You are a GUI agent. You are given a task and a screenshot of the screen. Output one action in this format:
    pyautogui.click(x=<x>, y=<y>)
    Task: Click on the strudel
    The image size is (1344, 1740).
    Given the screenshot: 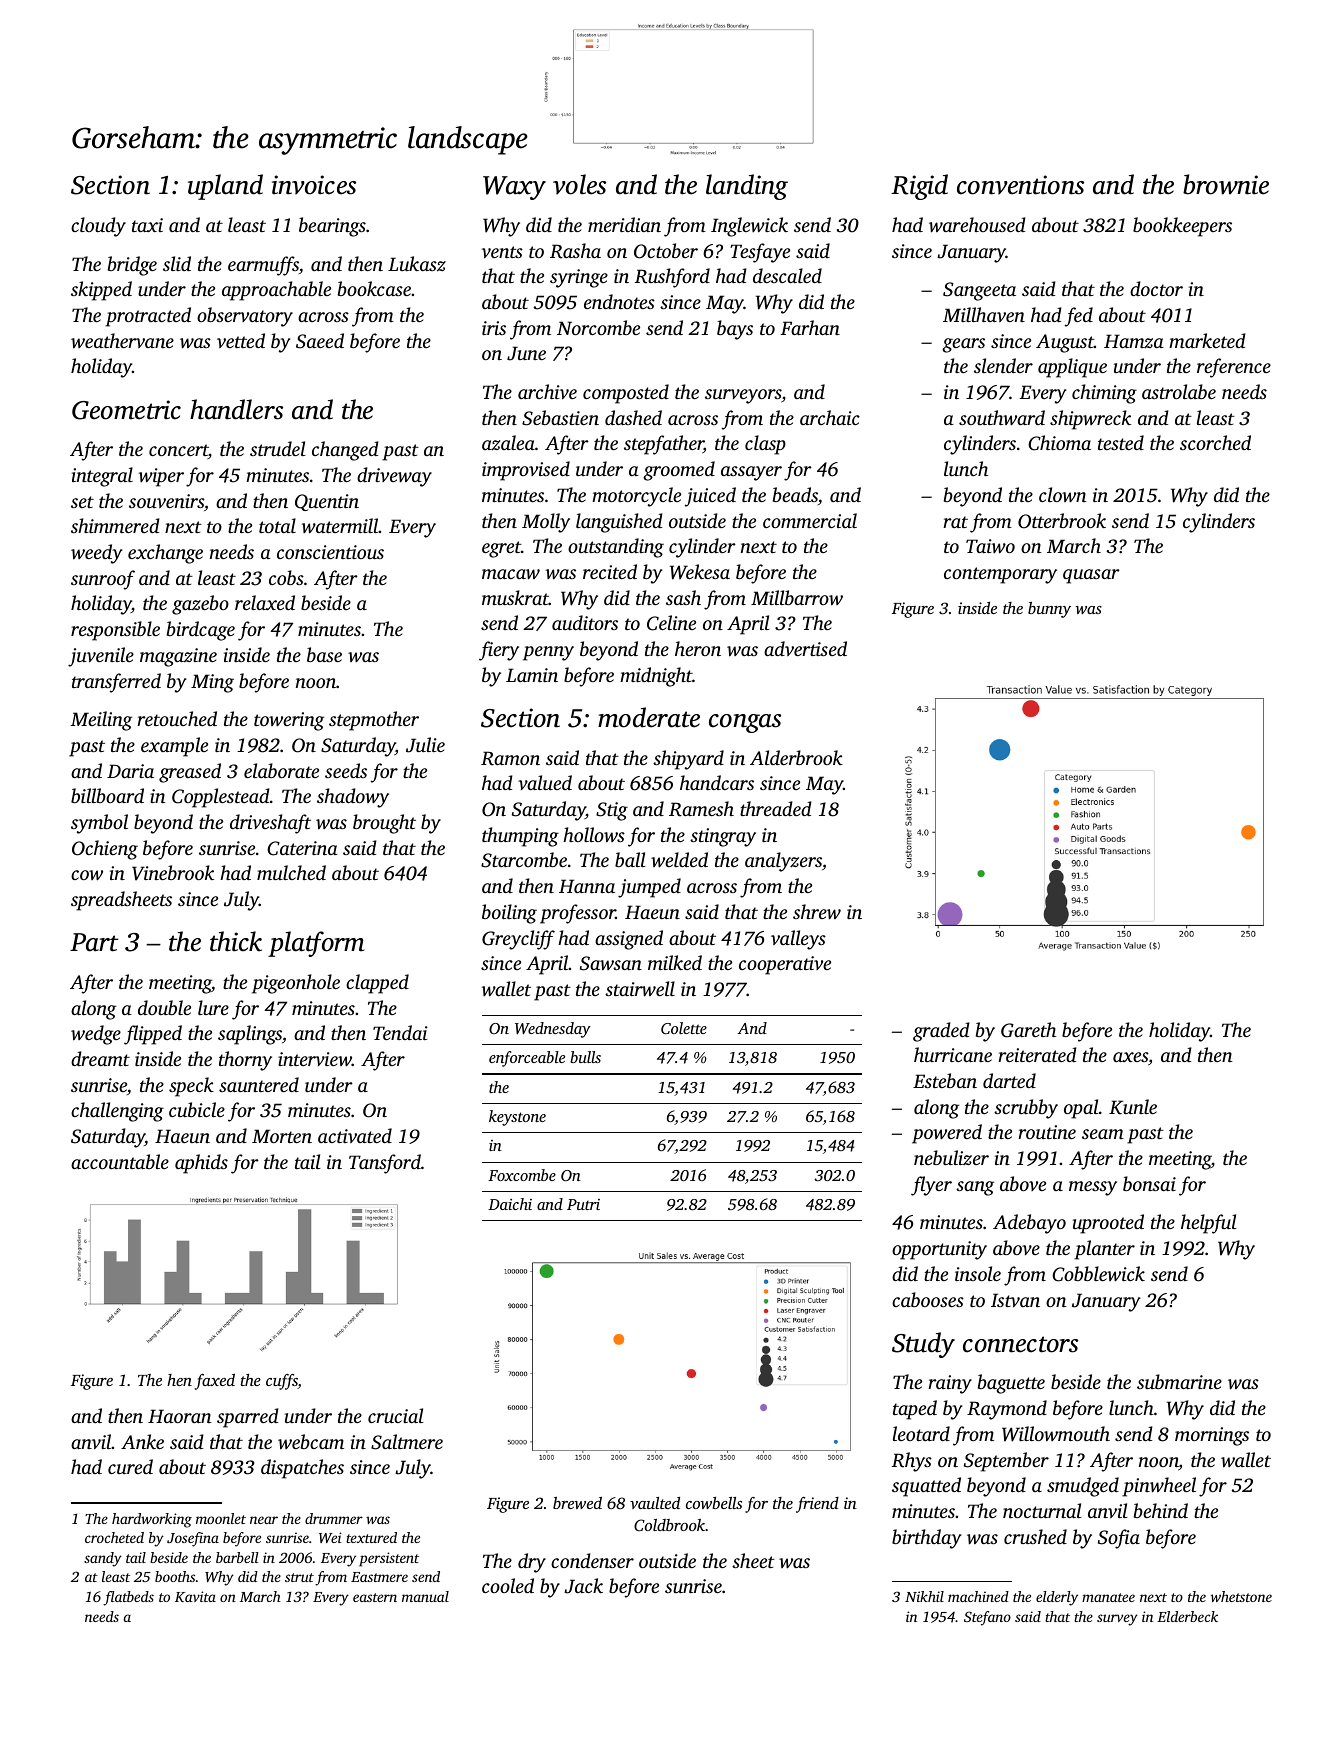 What is the action you would take?
    pyautogui.click(x=278, y=448)
